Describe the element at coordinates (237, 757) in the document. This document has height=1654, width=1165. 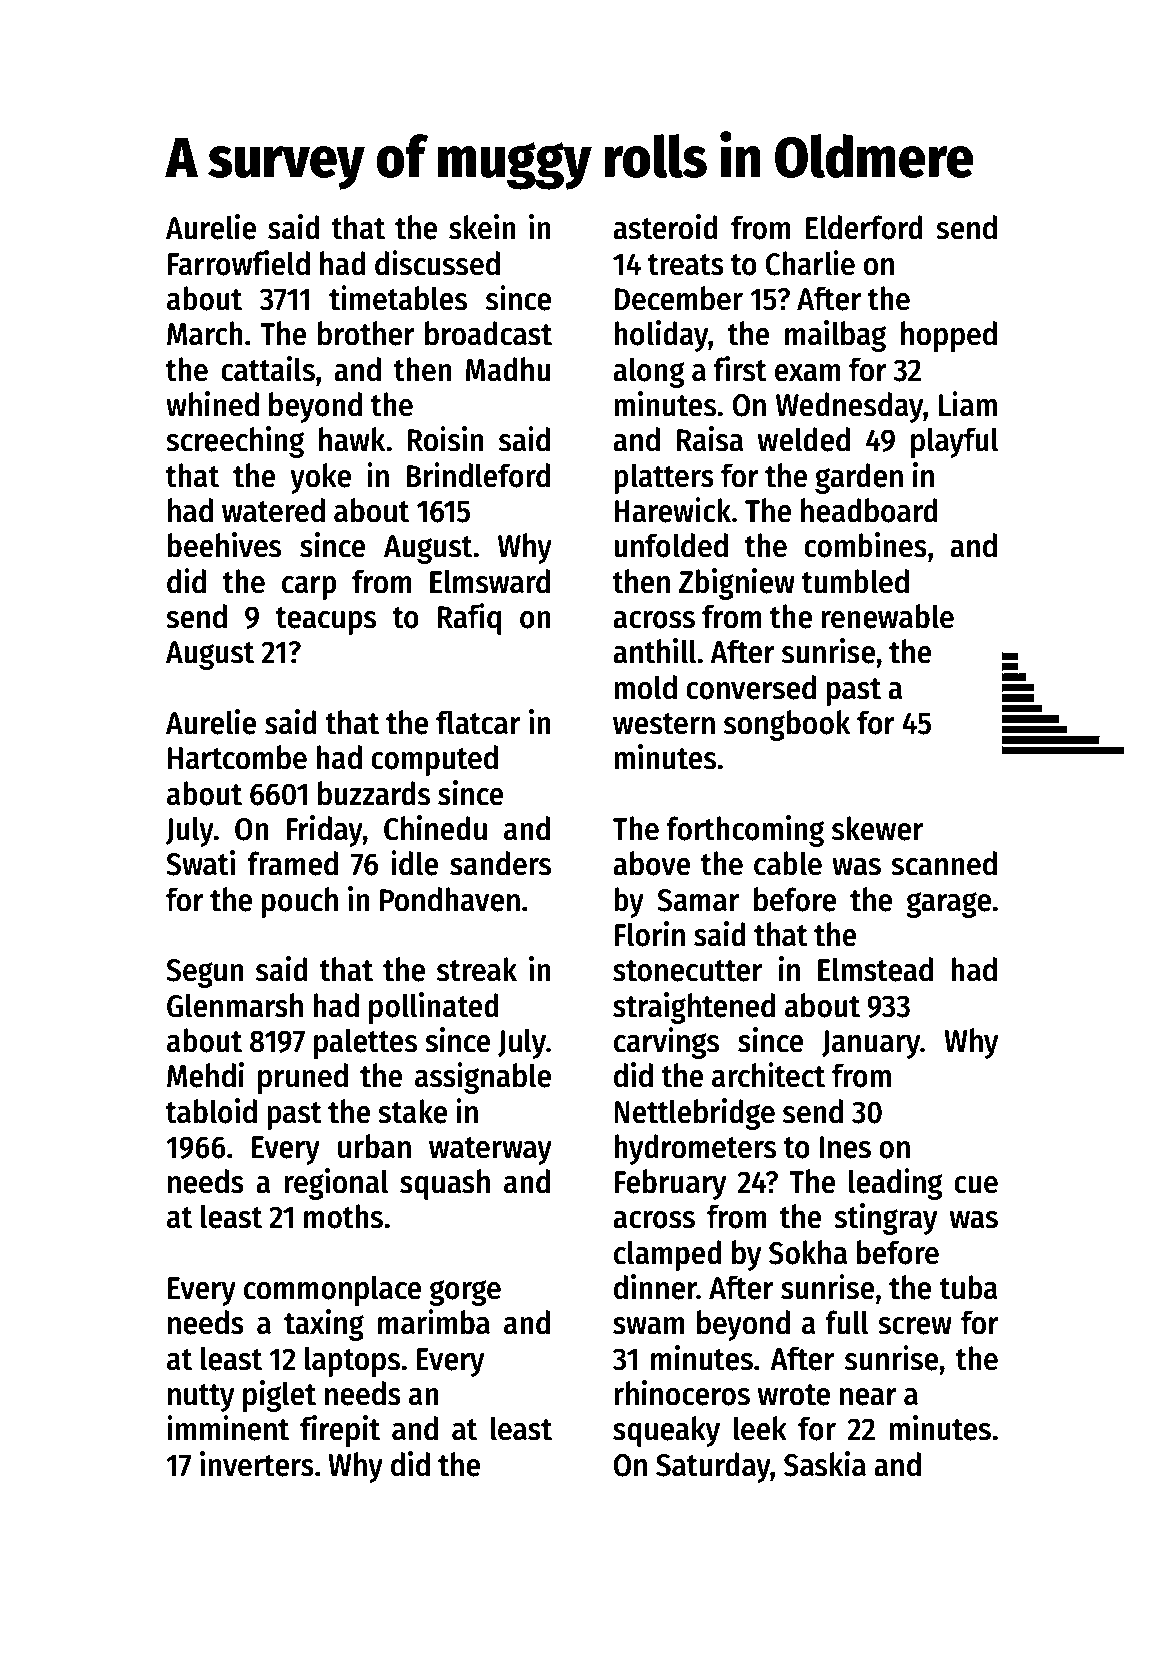
I see `Hartcombe` at that location.
